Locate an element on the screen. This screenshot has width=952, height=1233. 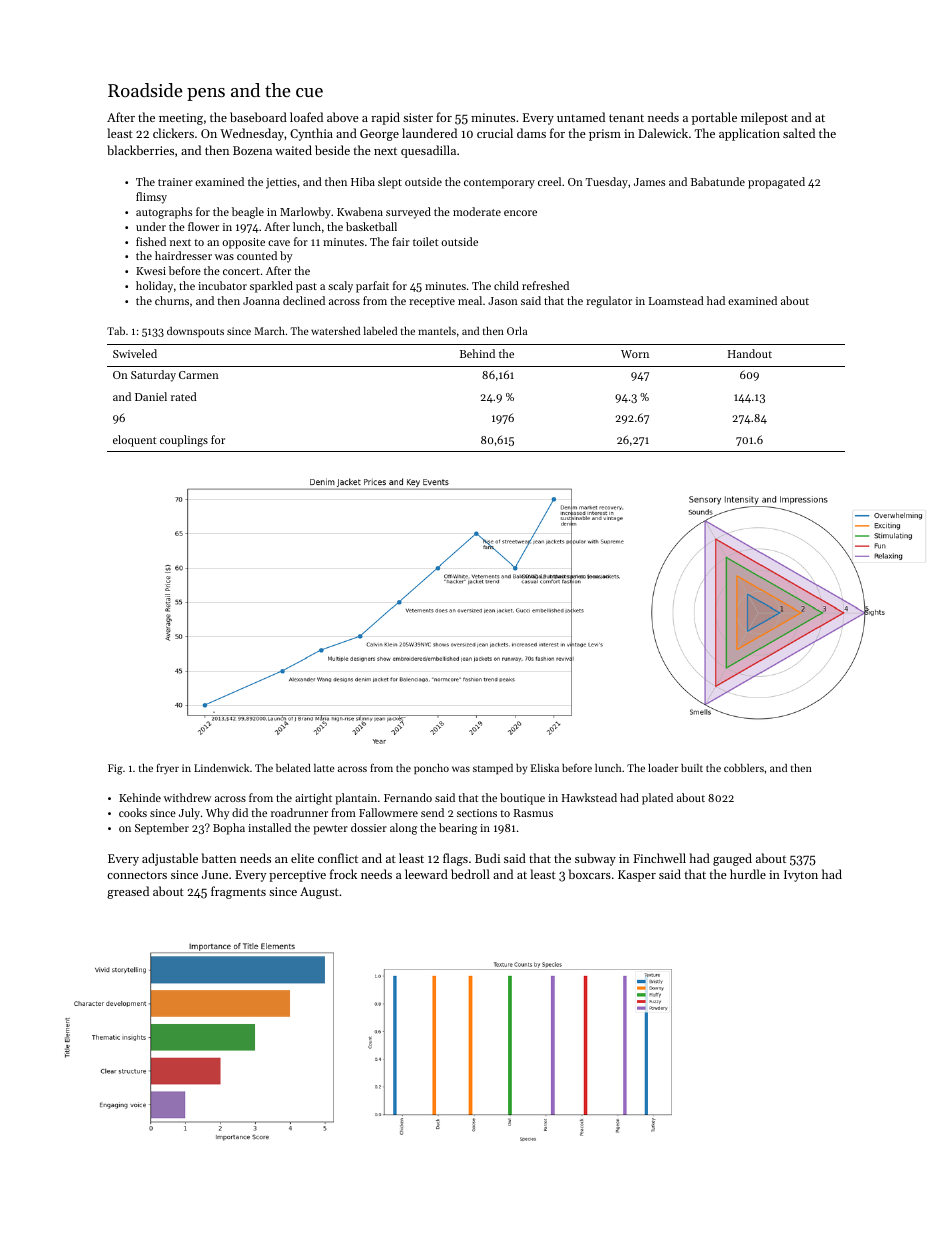
Handout is located at coordinates (750, 353).
